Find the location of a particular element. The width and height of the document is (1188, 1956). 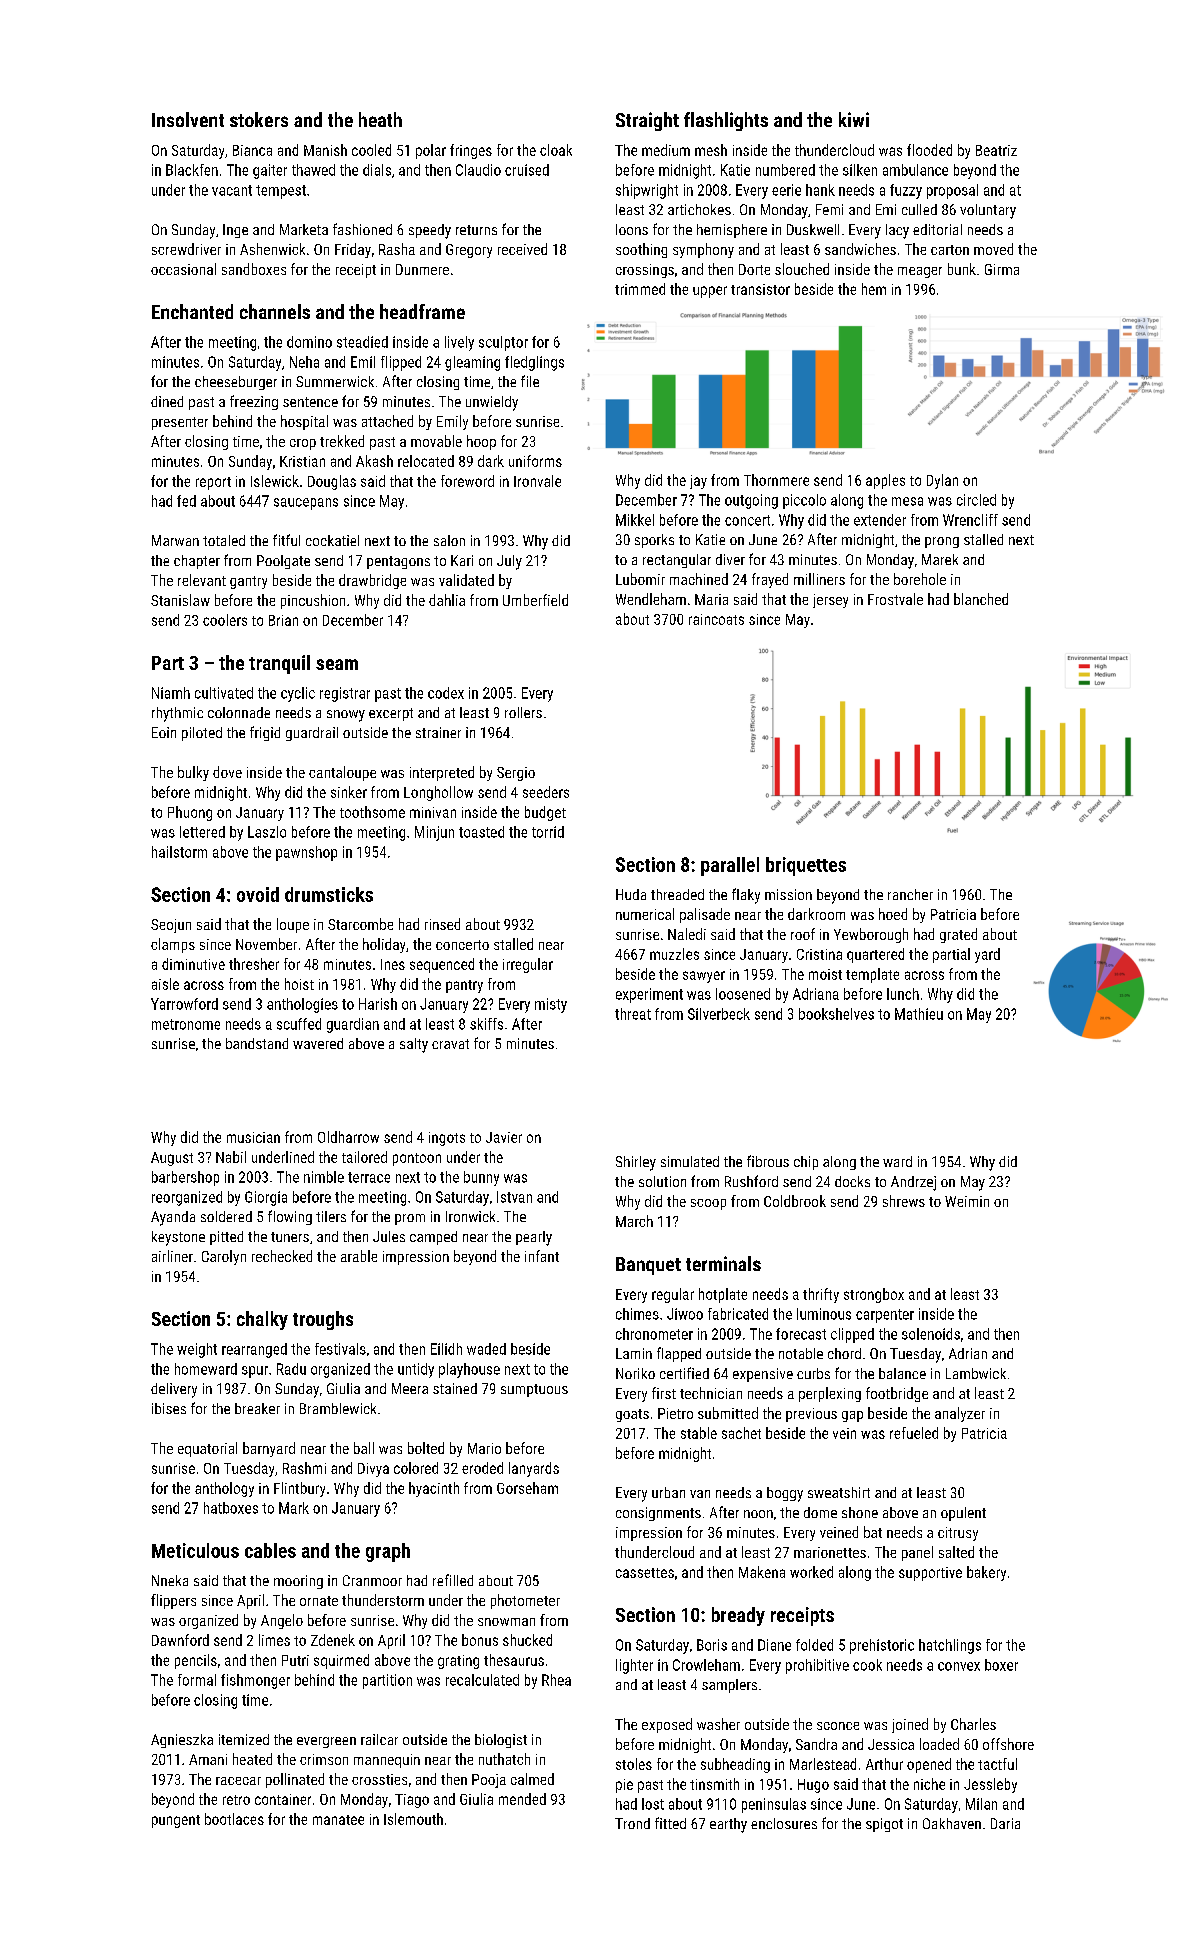

Beatriz is located at coordinates (996, 150).
